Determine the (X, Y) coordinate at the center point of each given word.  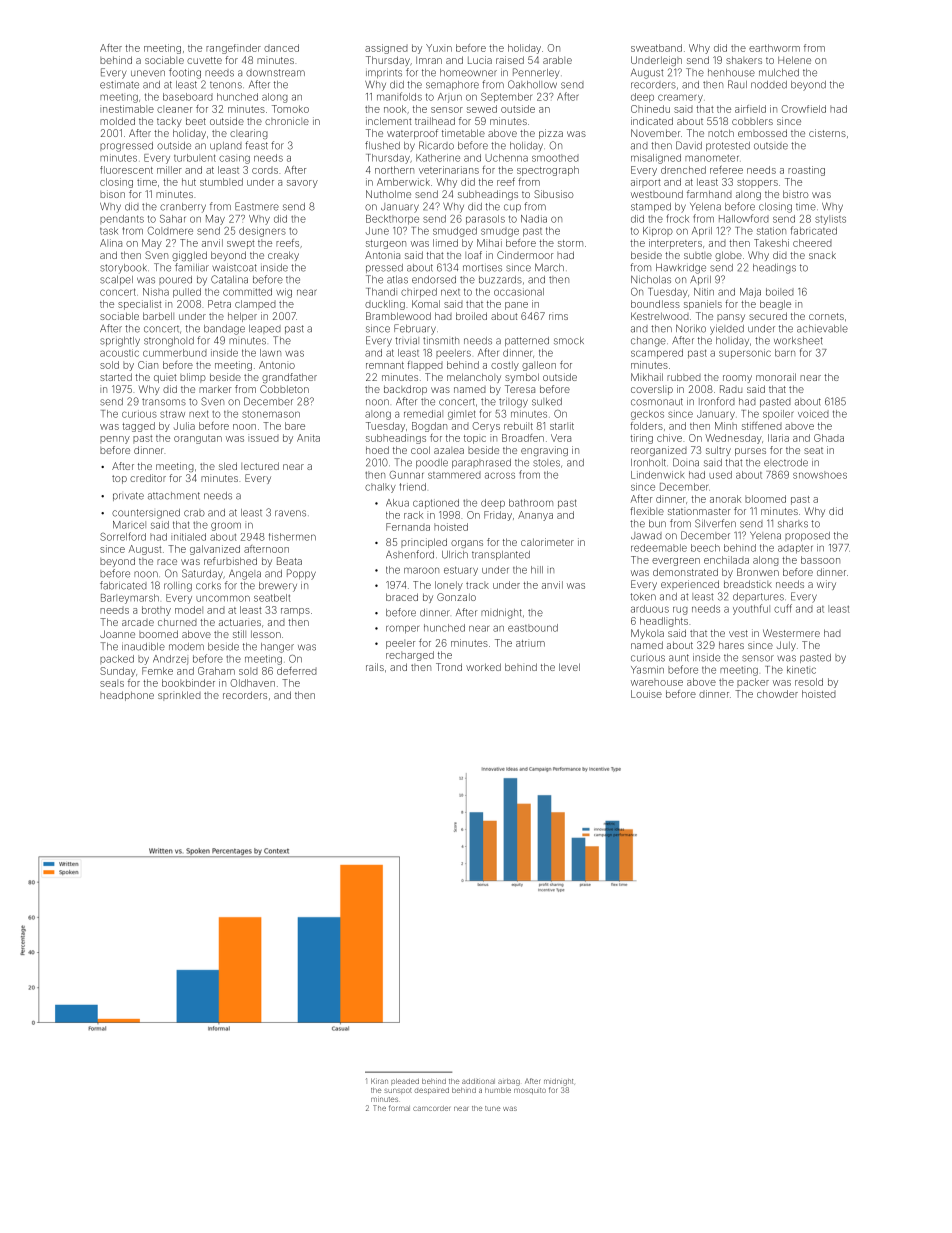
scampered (657, 354)
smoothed (555, 158)
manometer (712, 158)
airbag (509, 1082)
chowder (777, 694)
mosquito (530, 1091)
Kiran (379, 1081)
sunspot (398, 1091)
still (239, 634)
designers (262, 232)
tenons (226, 85)
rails (375, 667)
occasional (519, 292)
